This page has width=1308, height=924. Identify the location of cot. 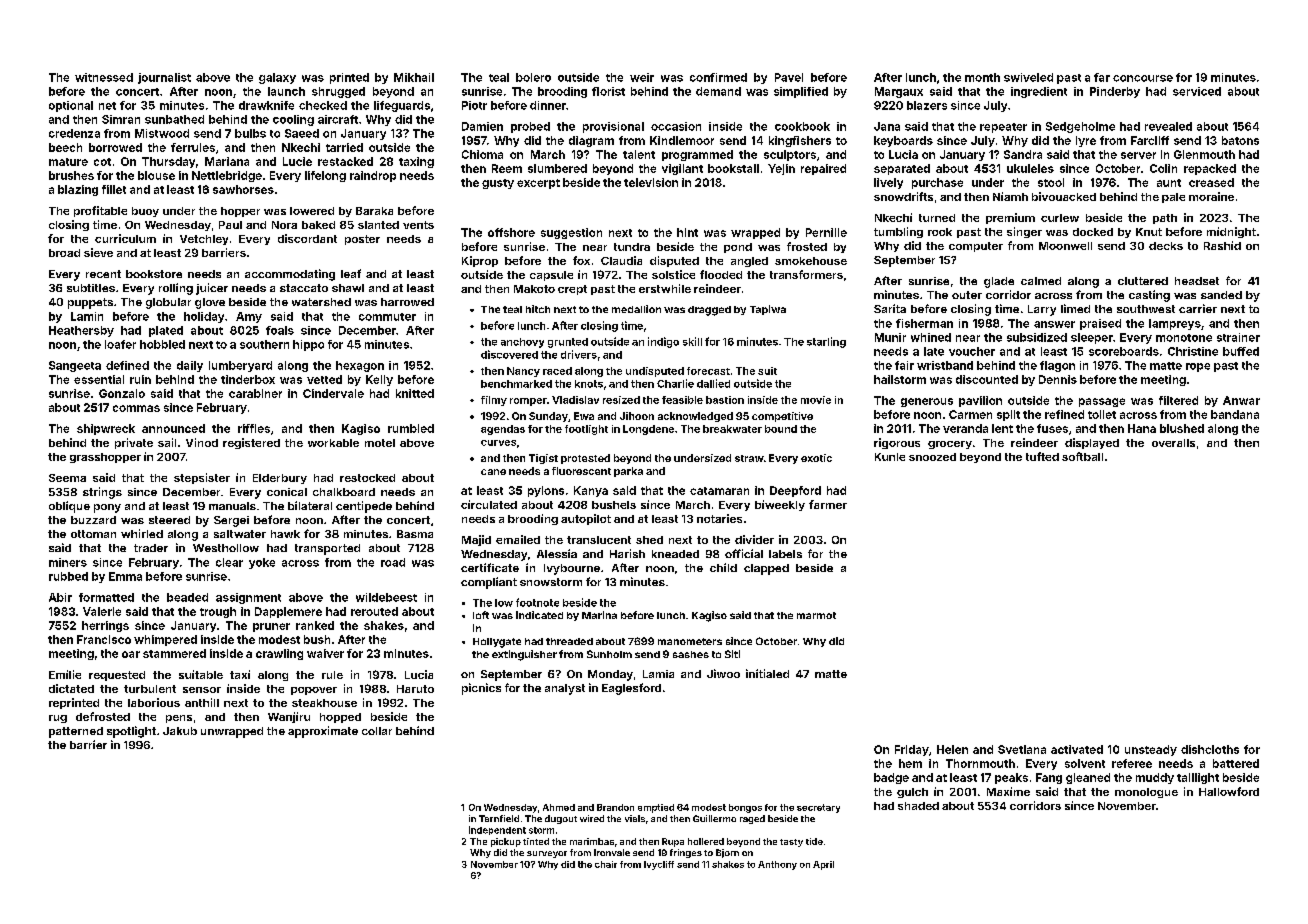
(102, 162).
